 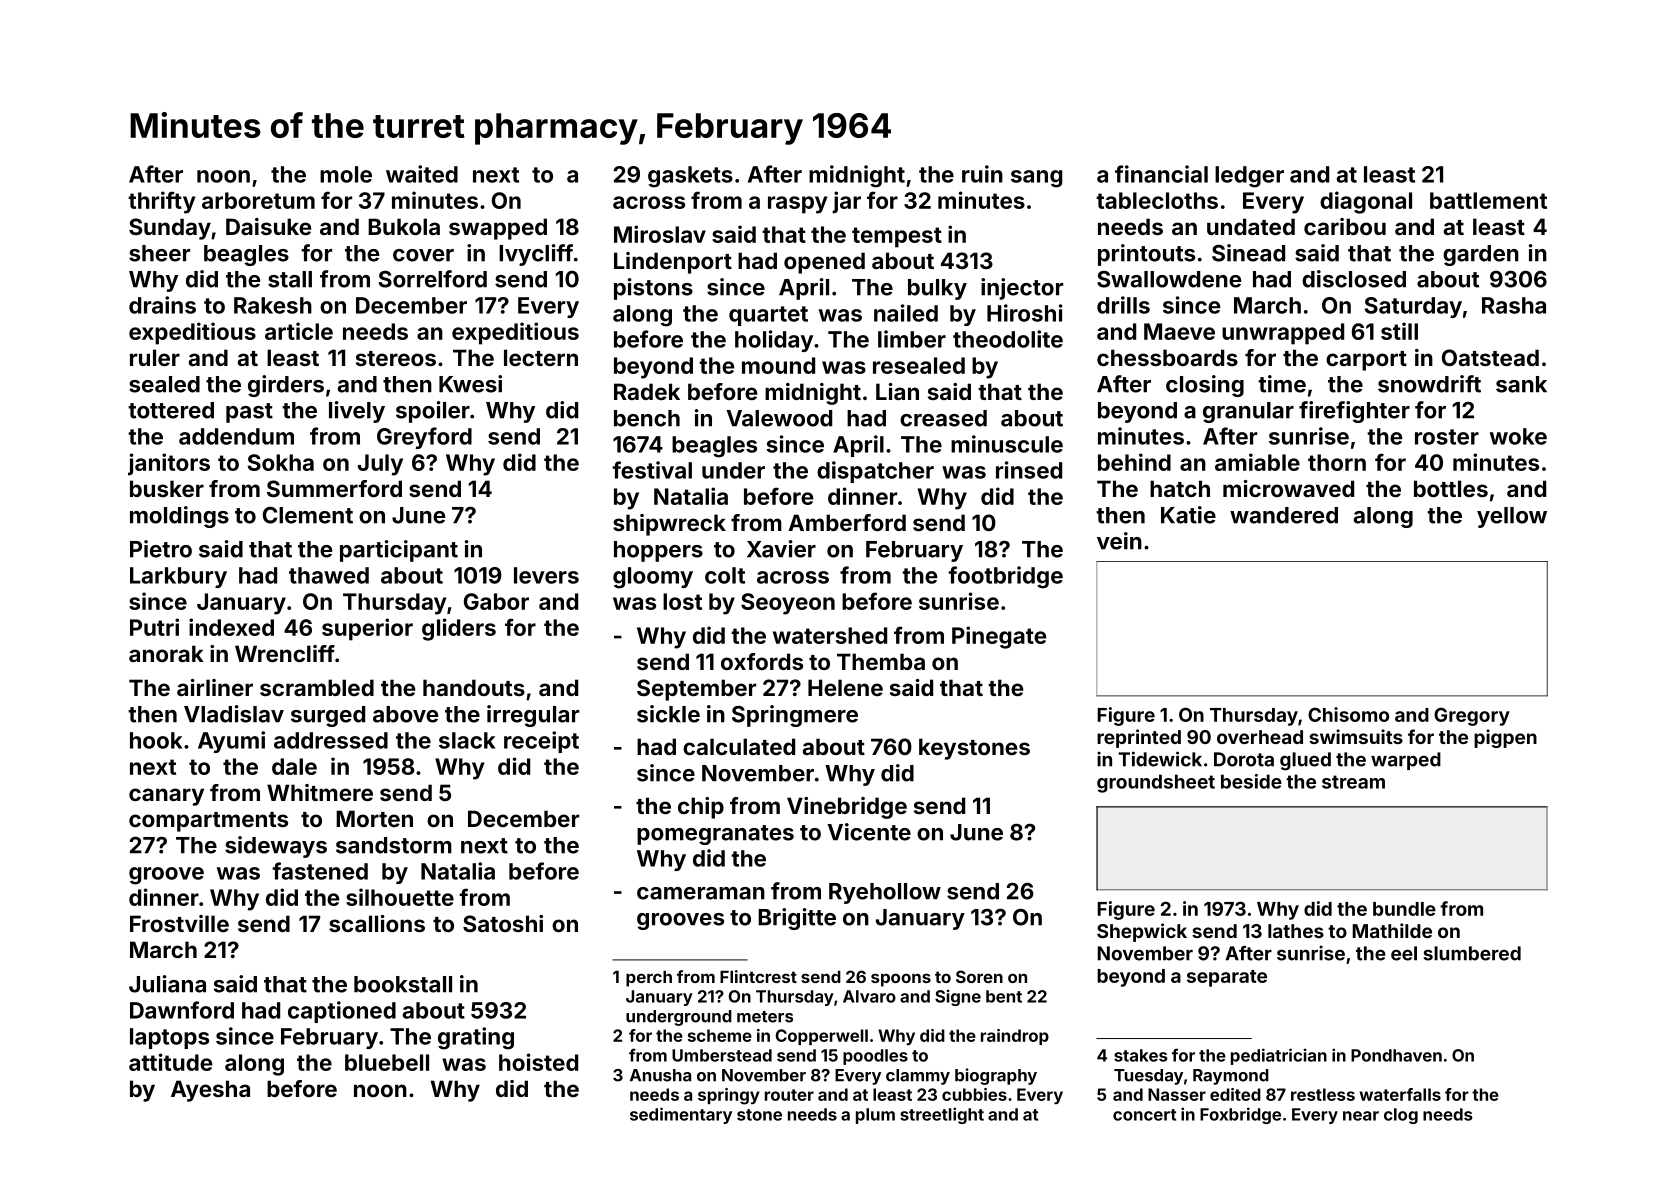 I want to click on July, so click(x=380, y=465).
